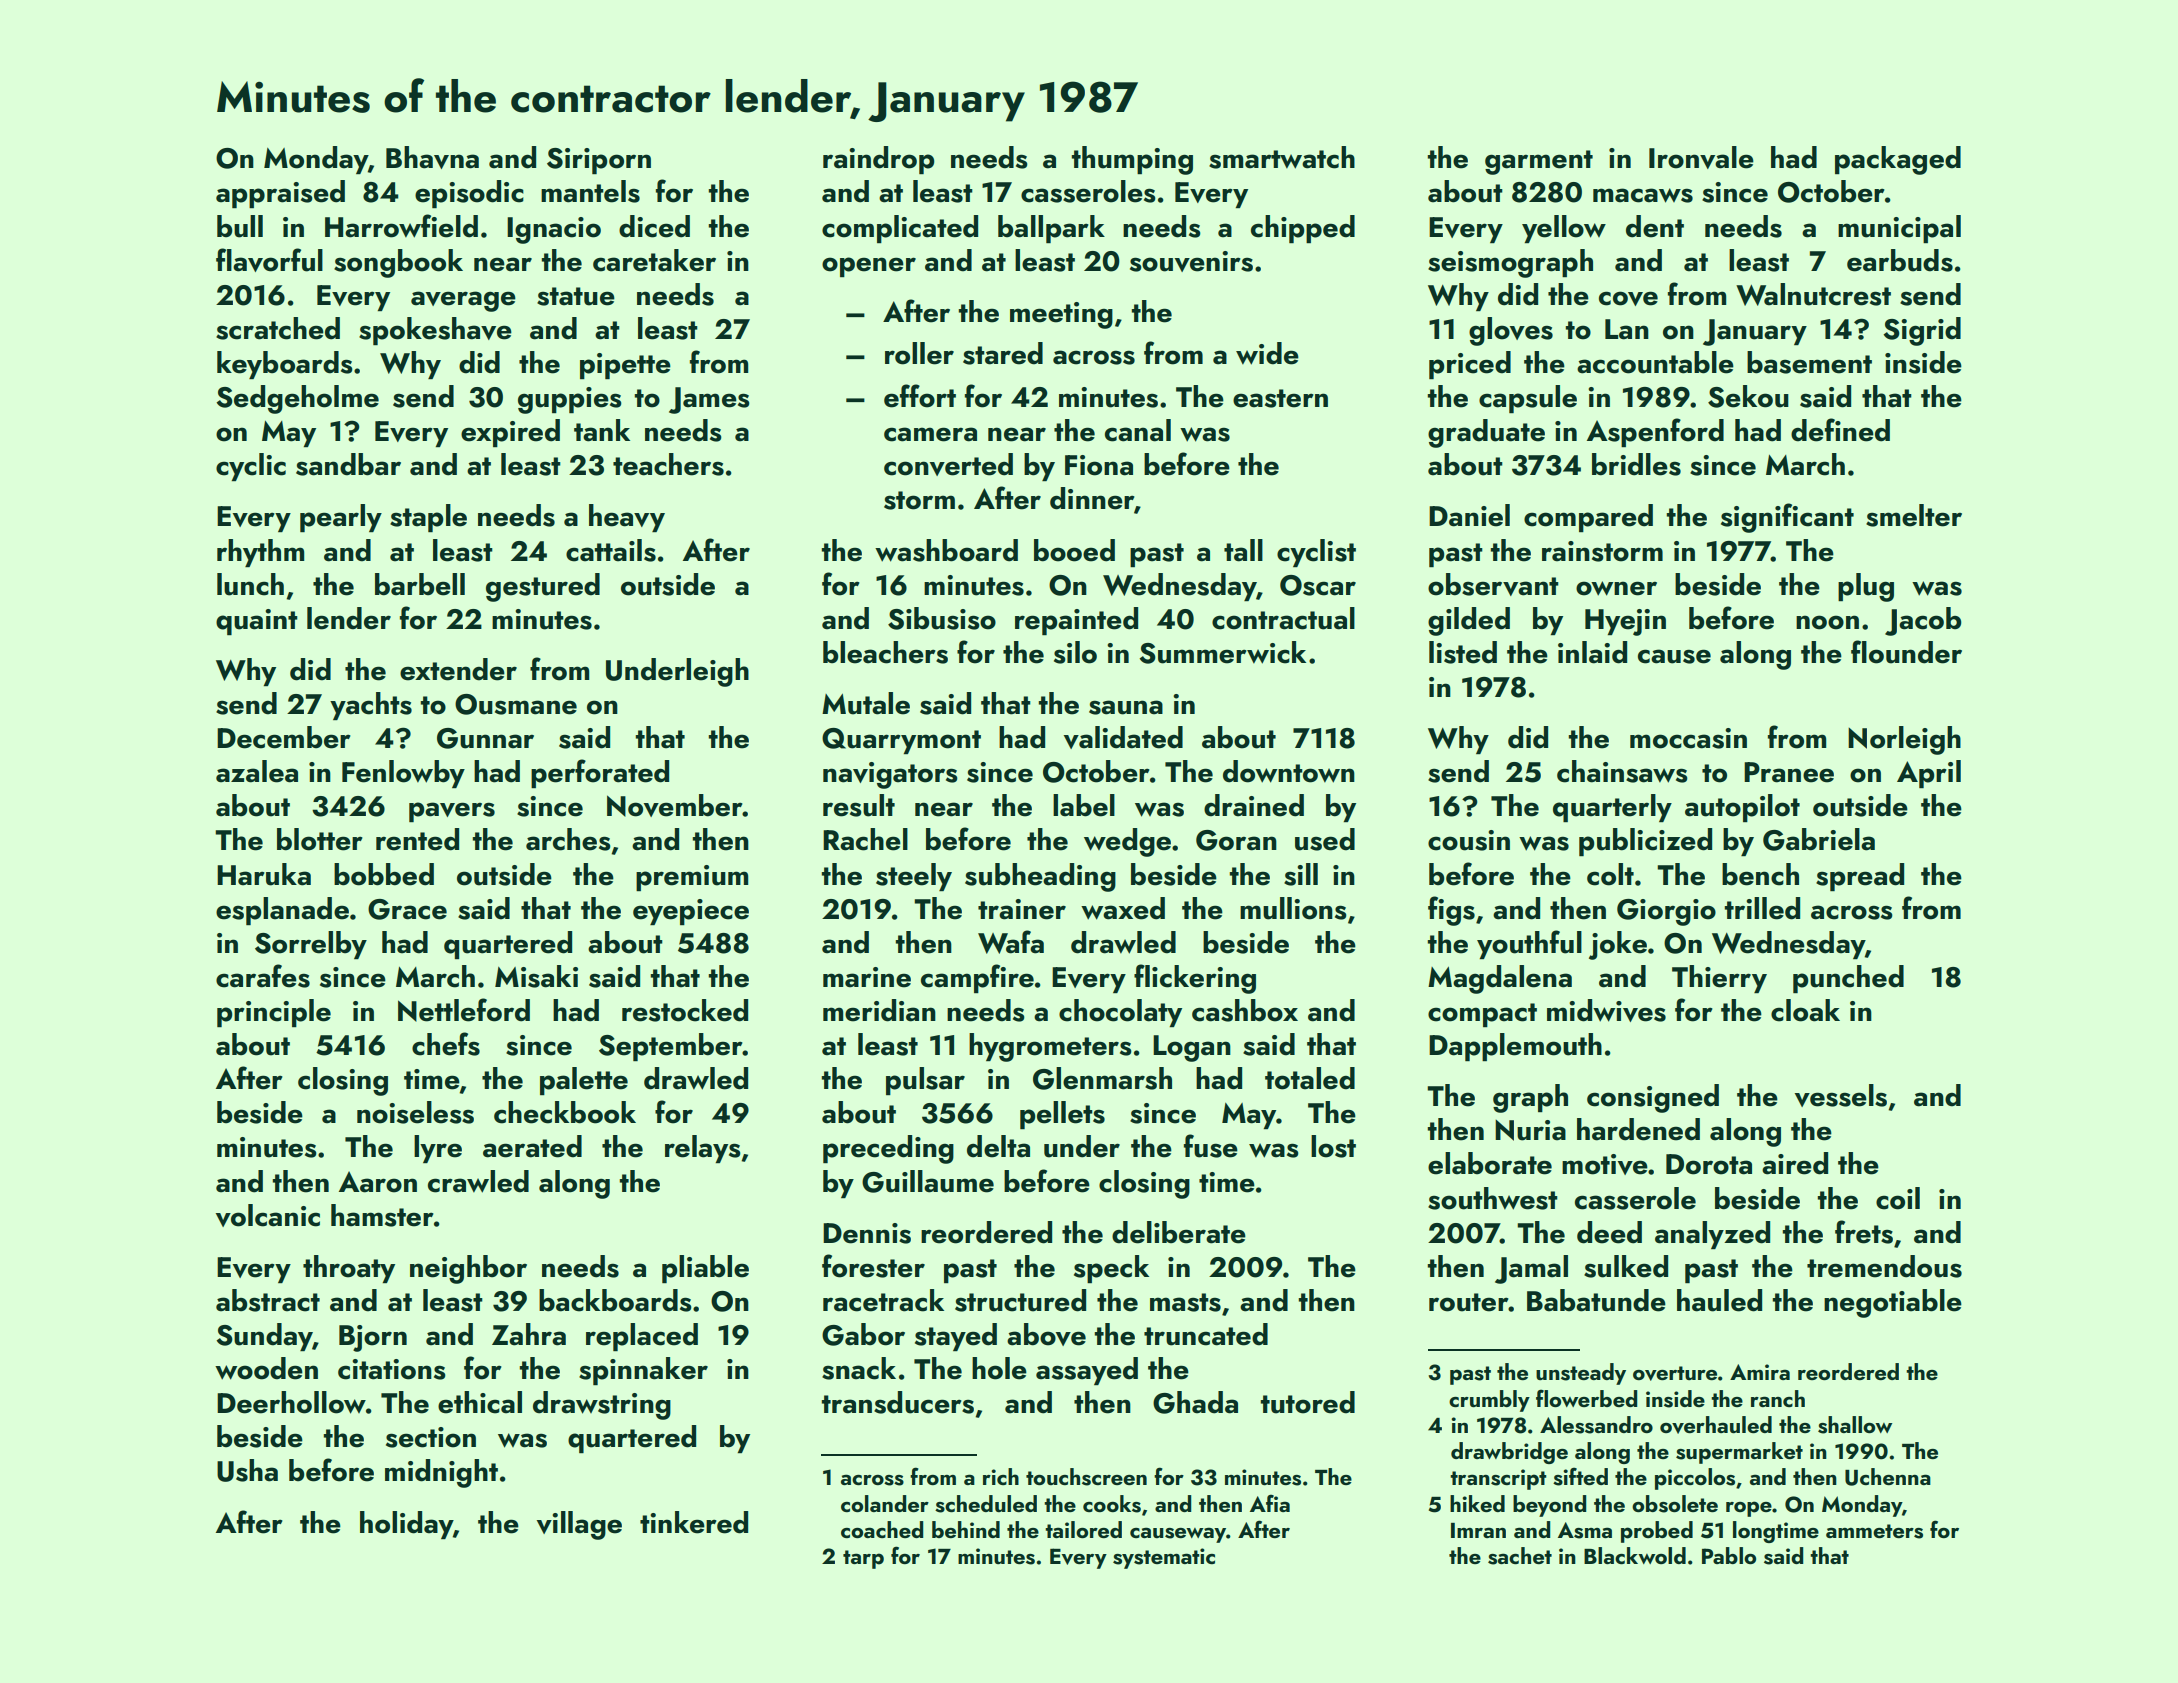  Describe the element at coordinates (1282, 157) in the document. I see `smartwatch` at that location.
